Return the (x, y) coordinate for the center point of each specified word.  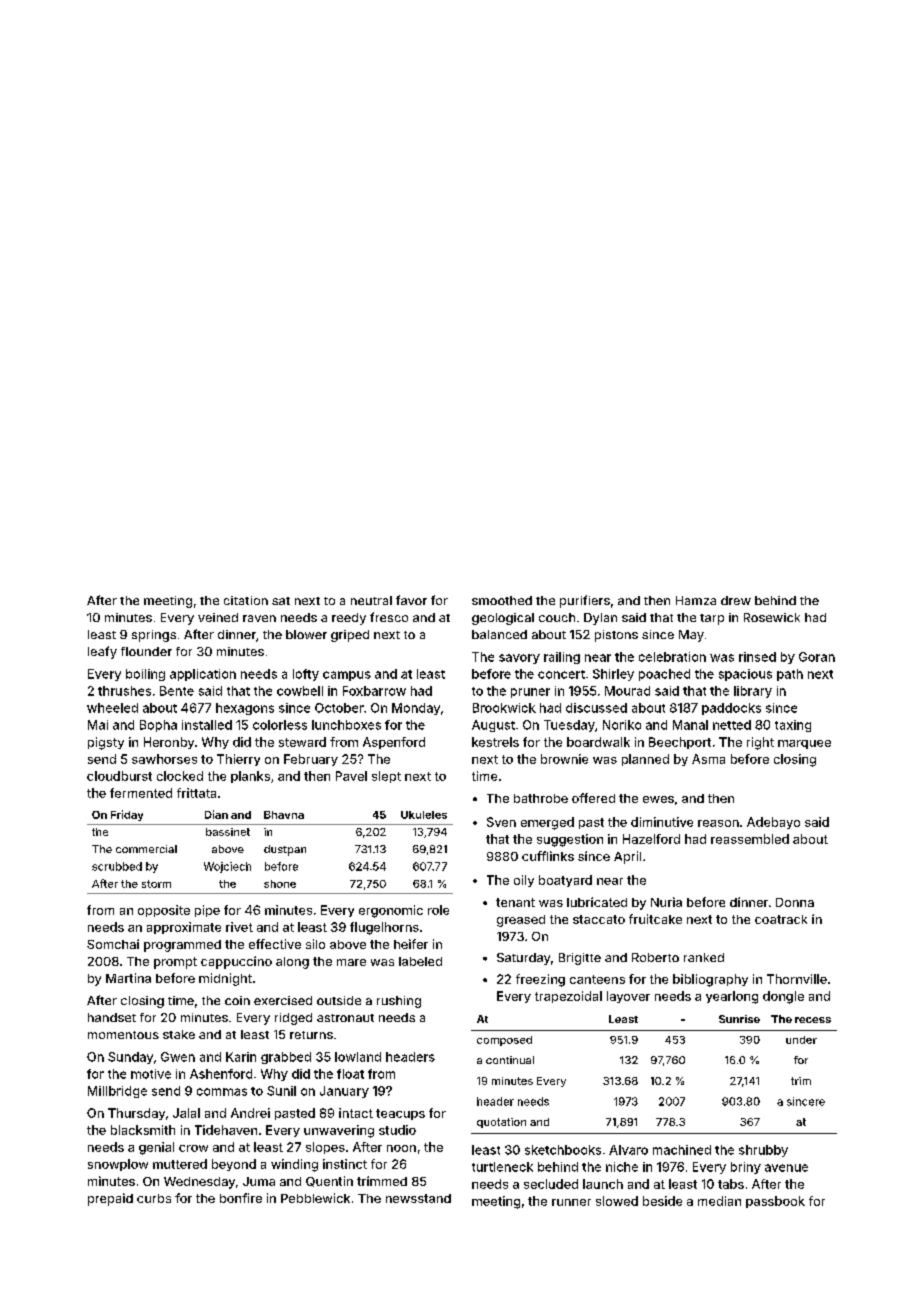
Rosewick (772, 617)
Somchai (113, 944)
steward (302, 742)
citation (246, 600)
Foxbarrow (374, 691)
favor (411, 600)
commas (222, 1092)
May (691, 636)
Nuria (666, 902)
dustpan (285, 850)
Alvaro (628, 1150)
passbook (775, 1202)
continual (510, 1060)
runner (571, 1202)
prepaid (110, 1199)
